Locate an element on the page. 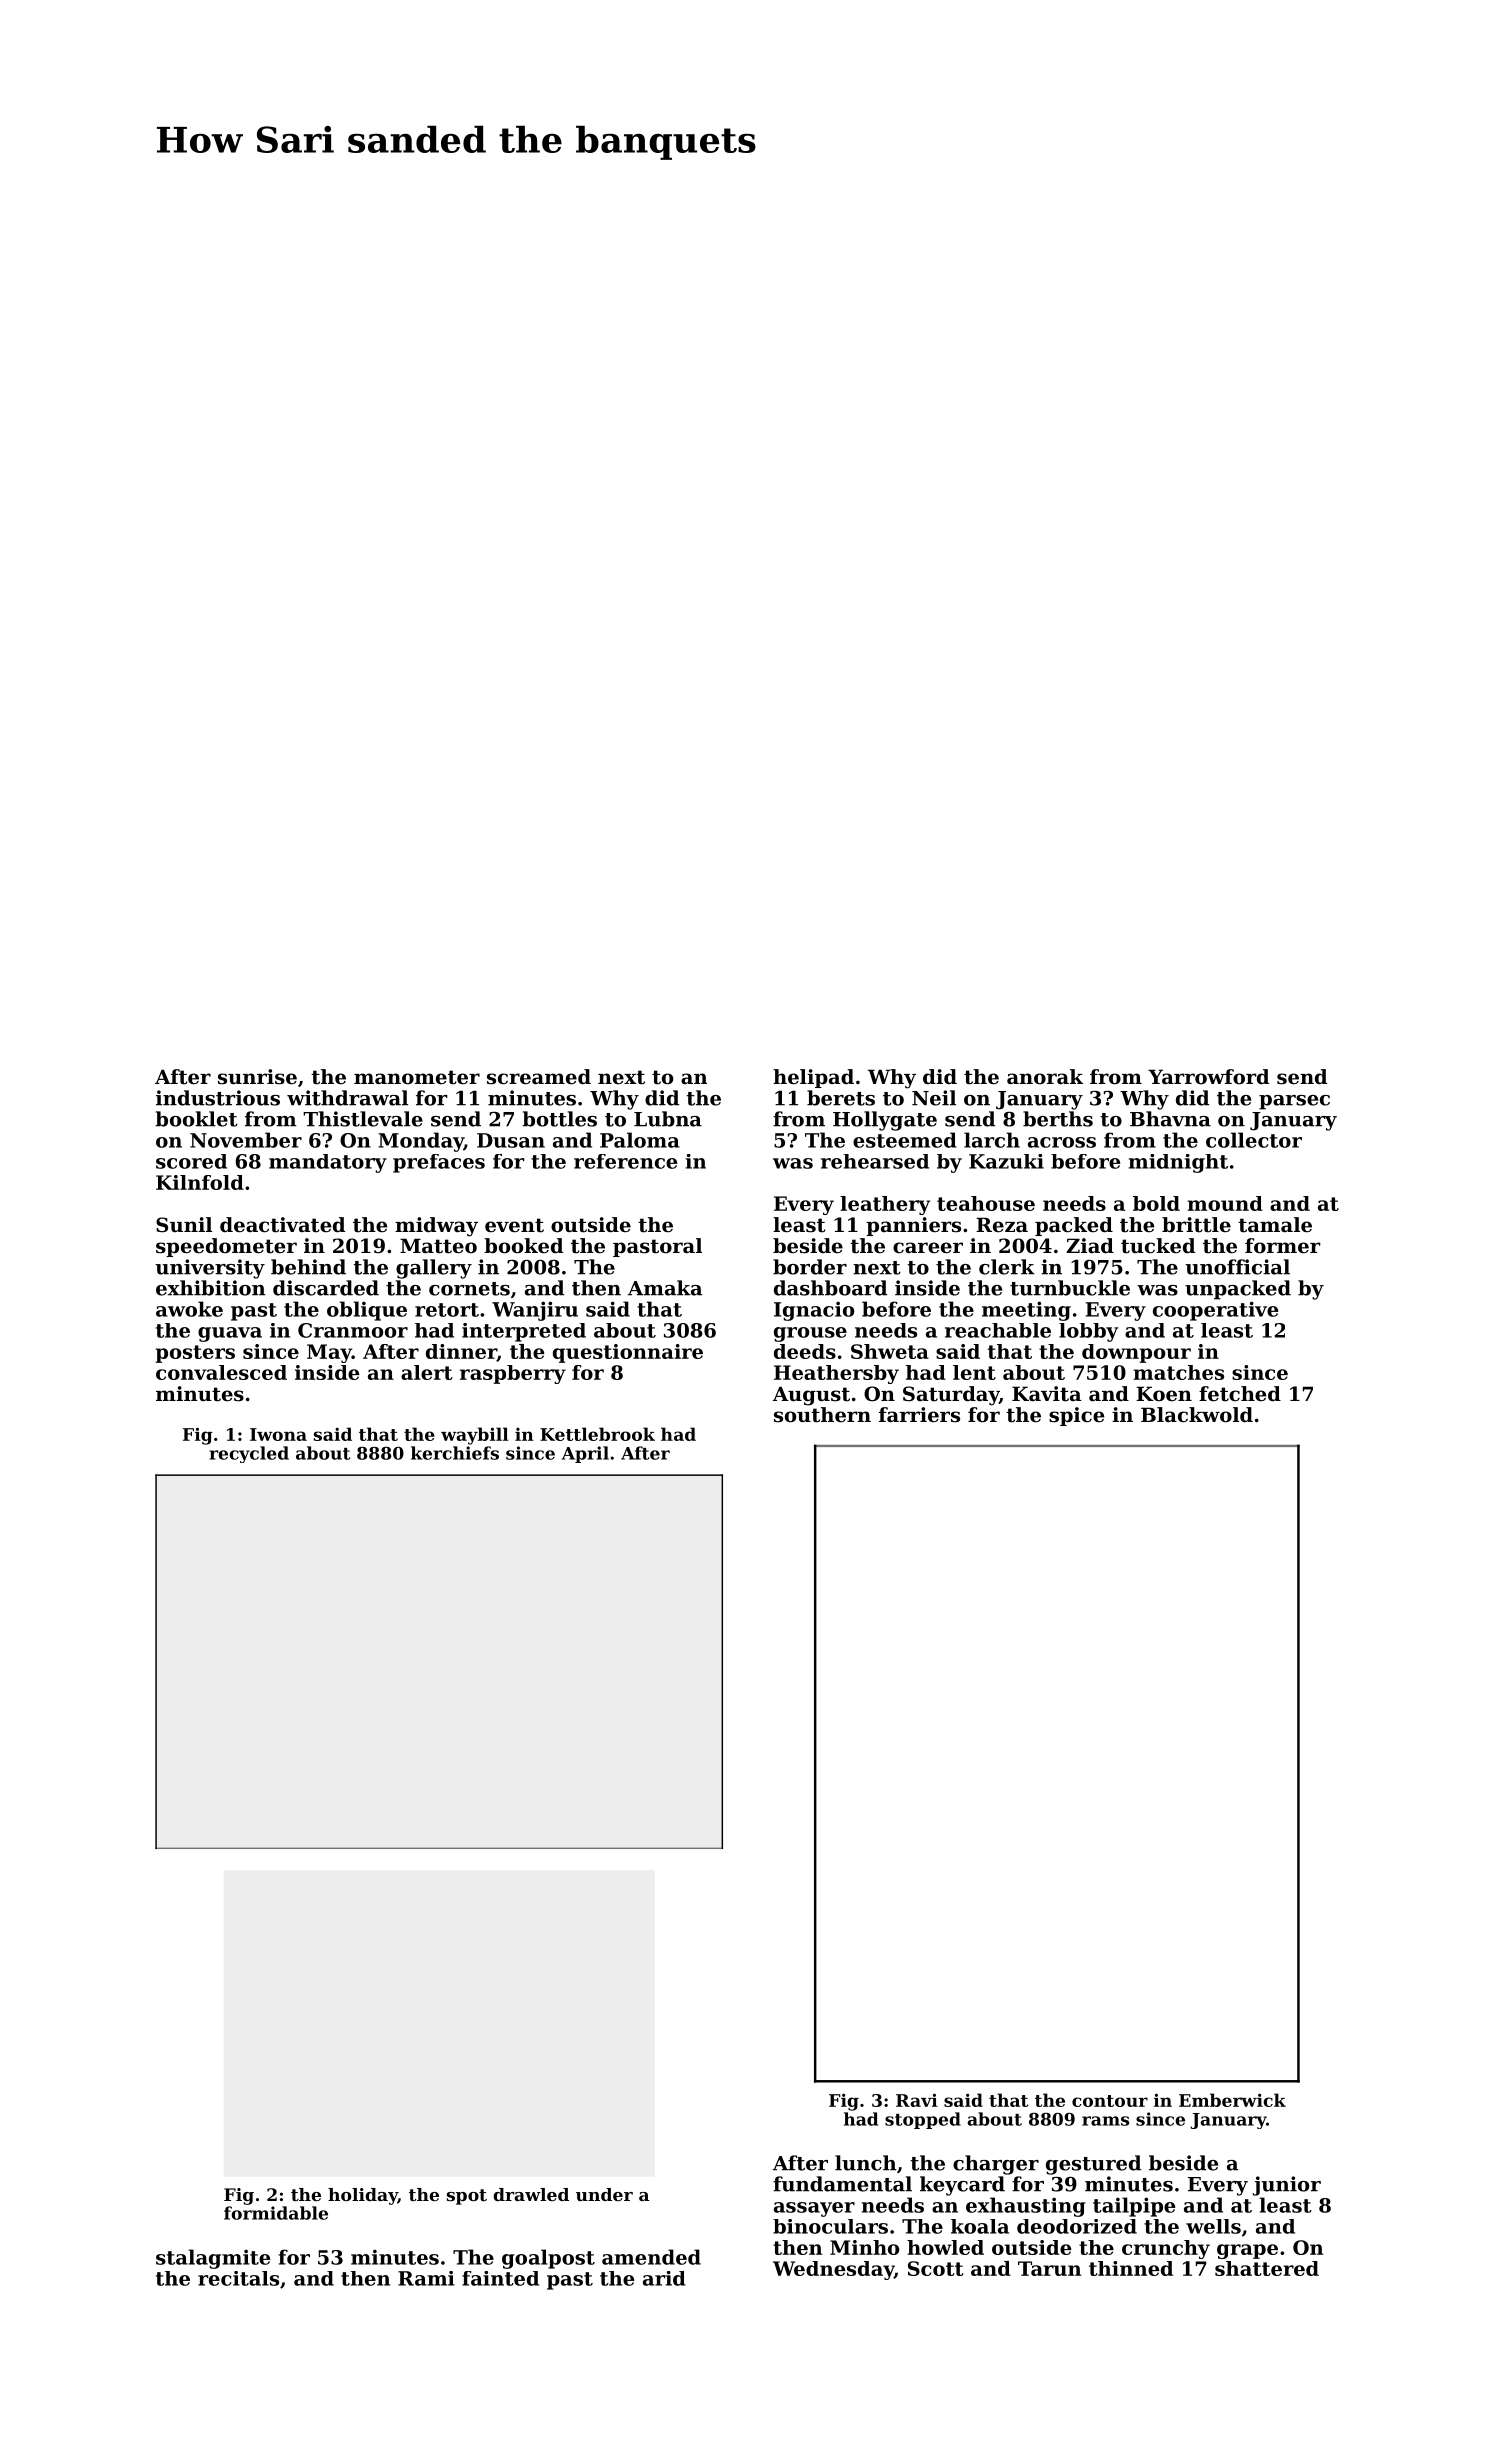 The width and height of the image is (1496, 2464). arid is located at coordinates (664, 2278).
